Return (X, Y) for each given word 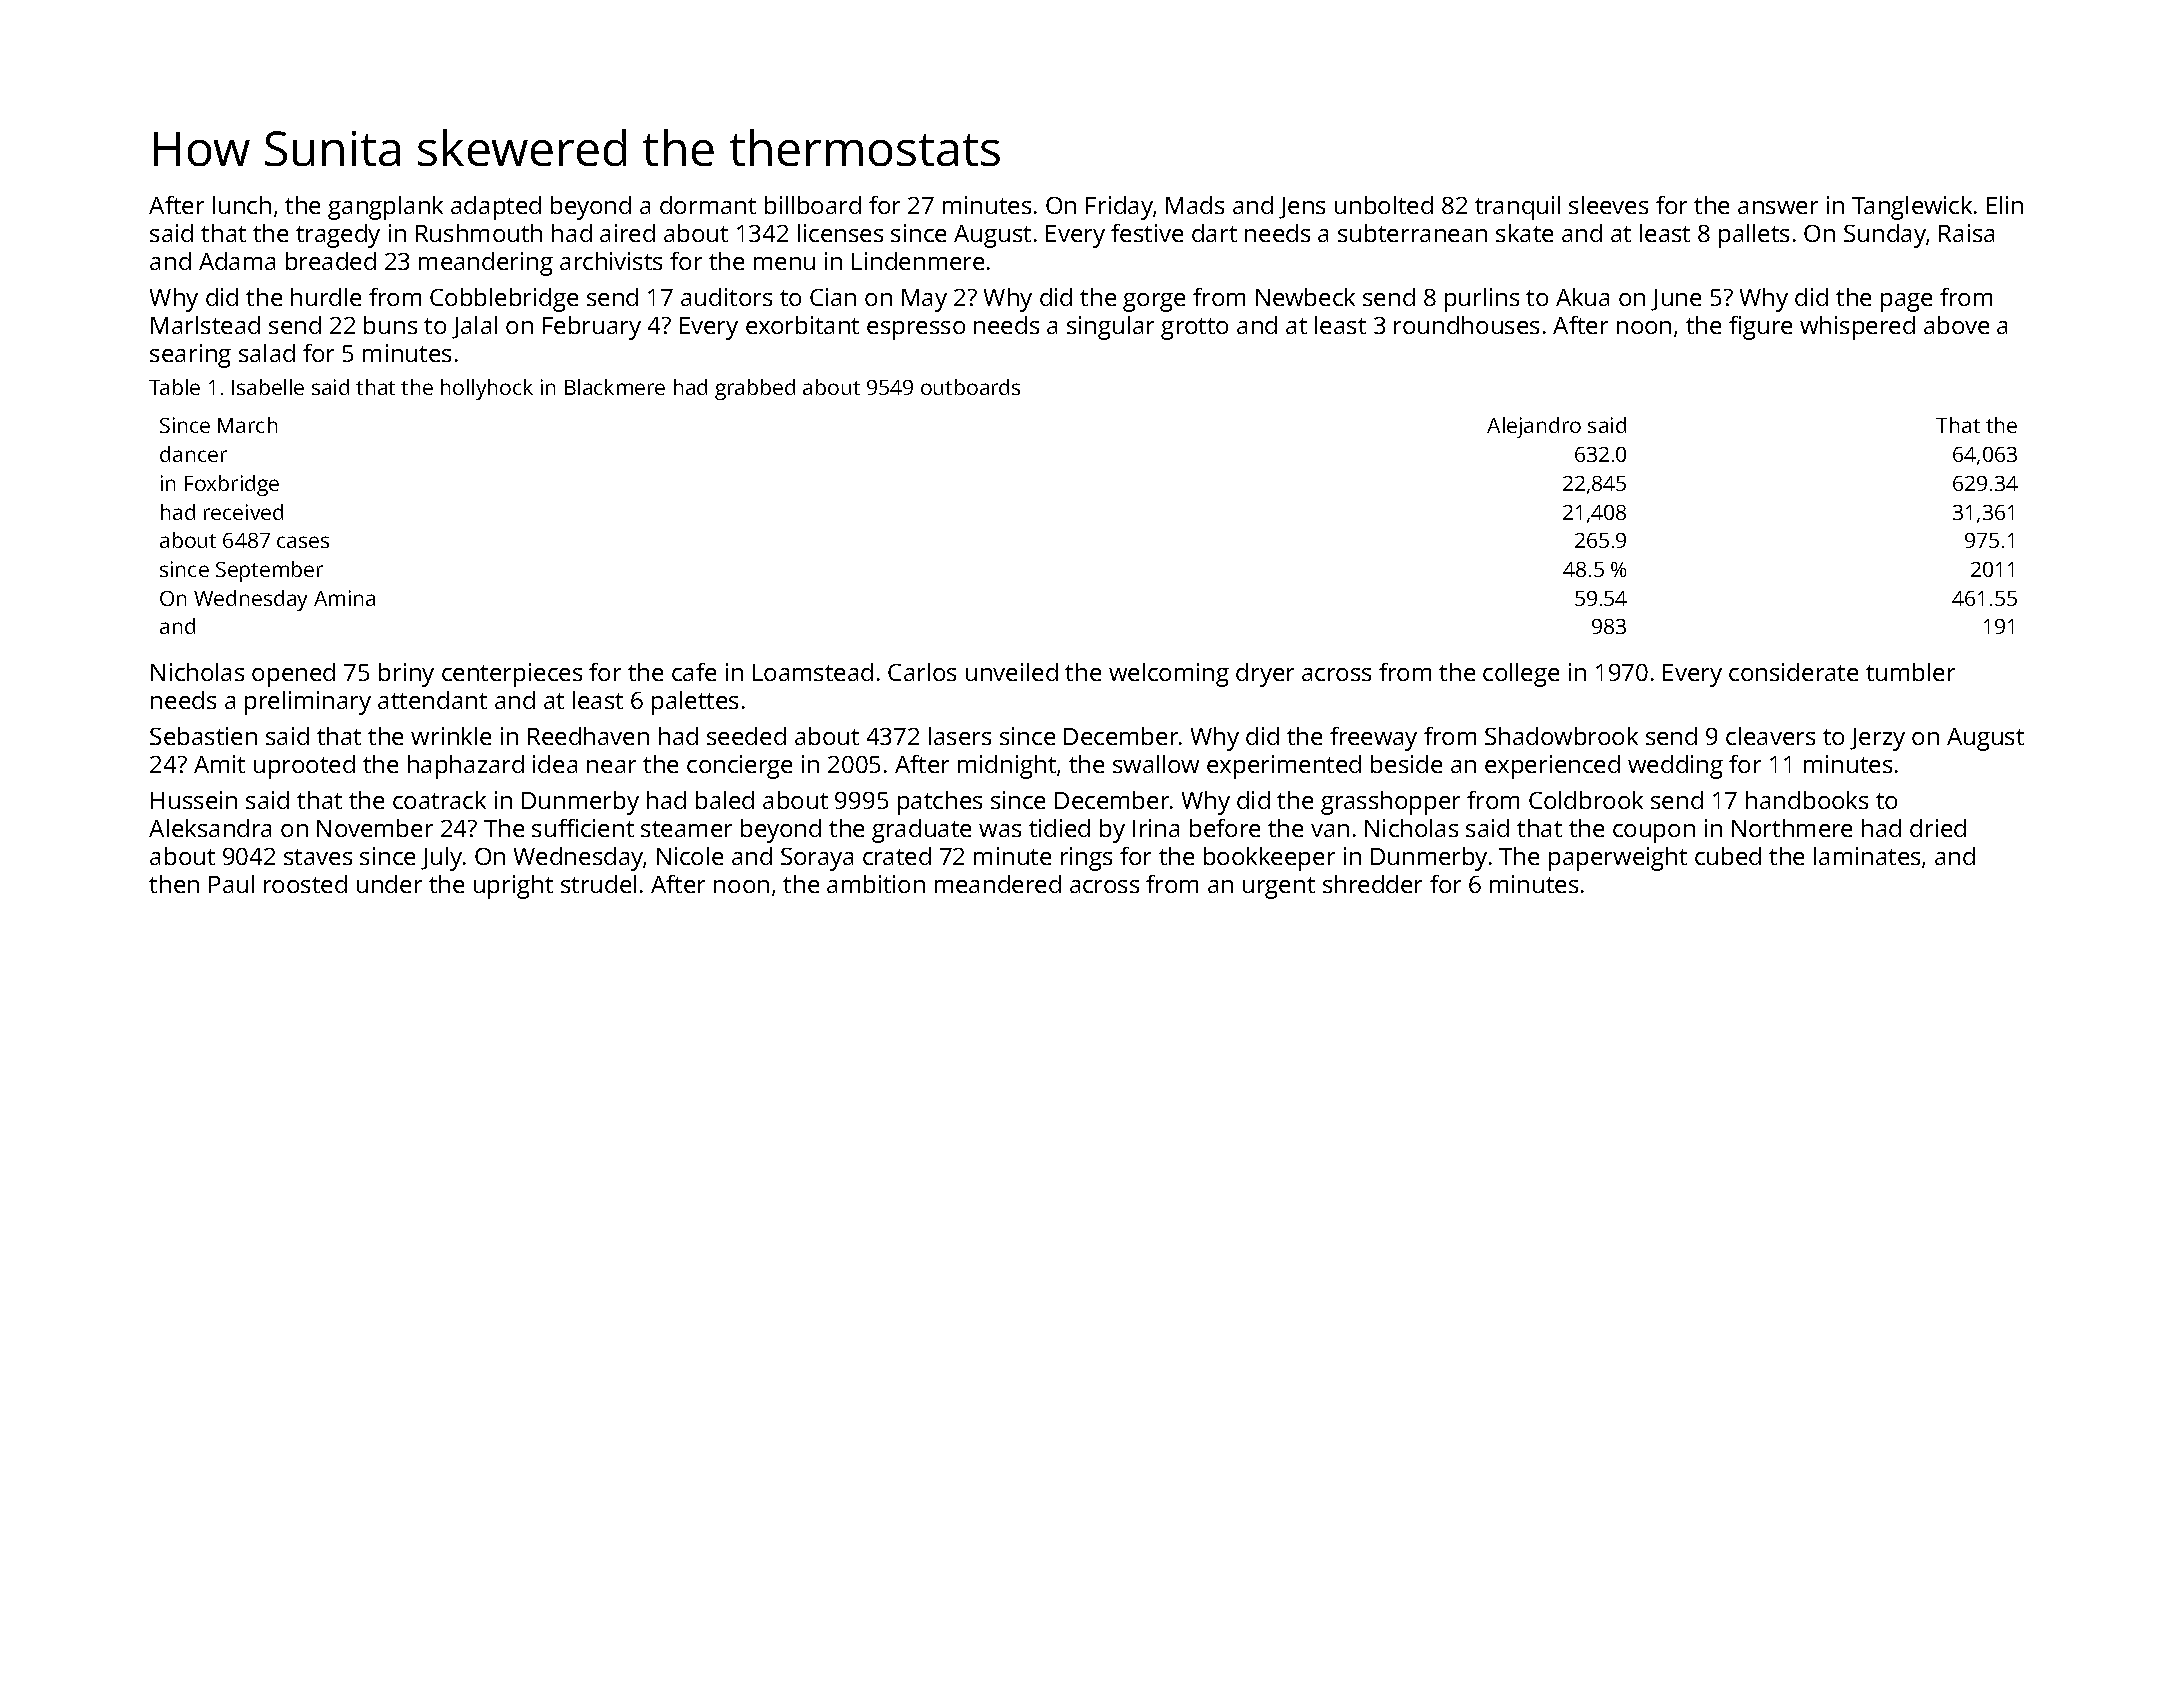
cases (303, 542)
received (243, 512)
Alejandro (1534, 427)
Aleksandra (210, 828)
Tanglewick (1912, 208)
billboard (813, 205)
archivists (611, 261)
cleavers (1770, 736)
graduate (921, 831)
